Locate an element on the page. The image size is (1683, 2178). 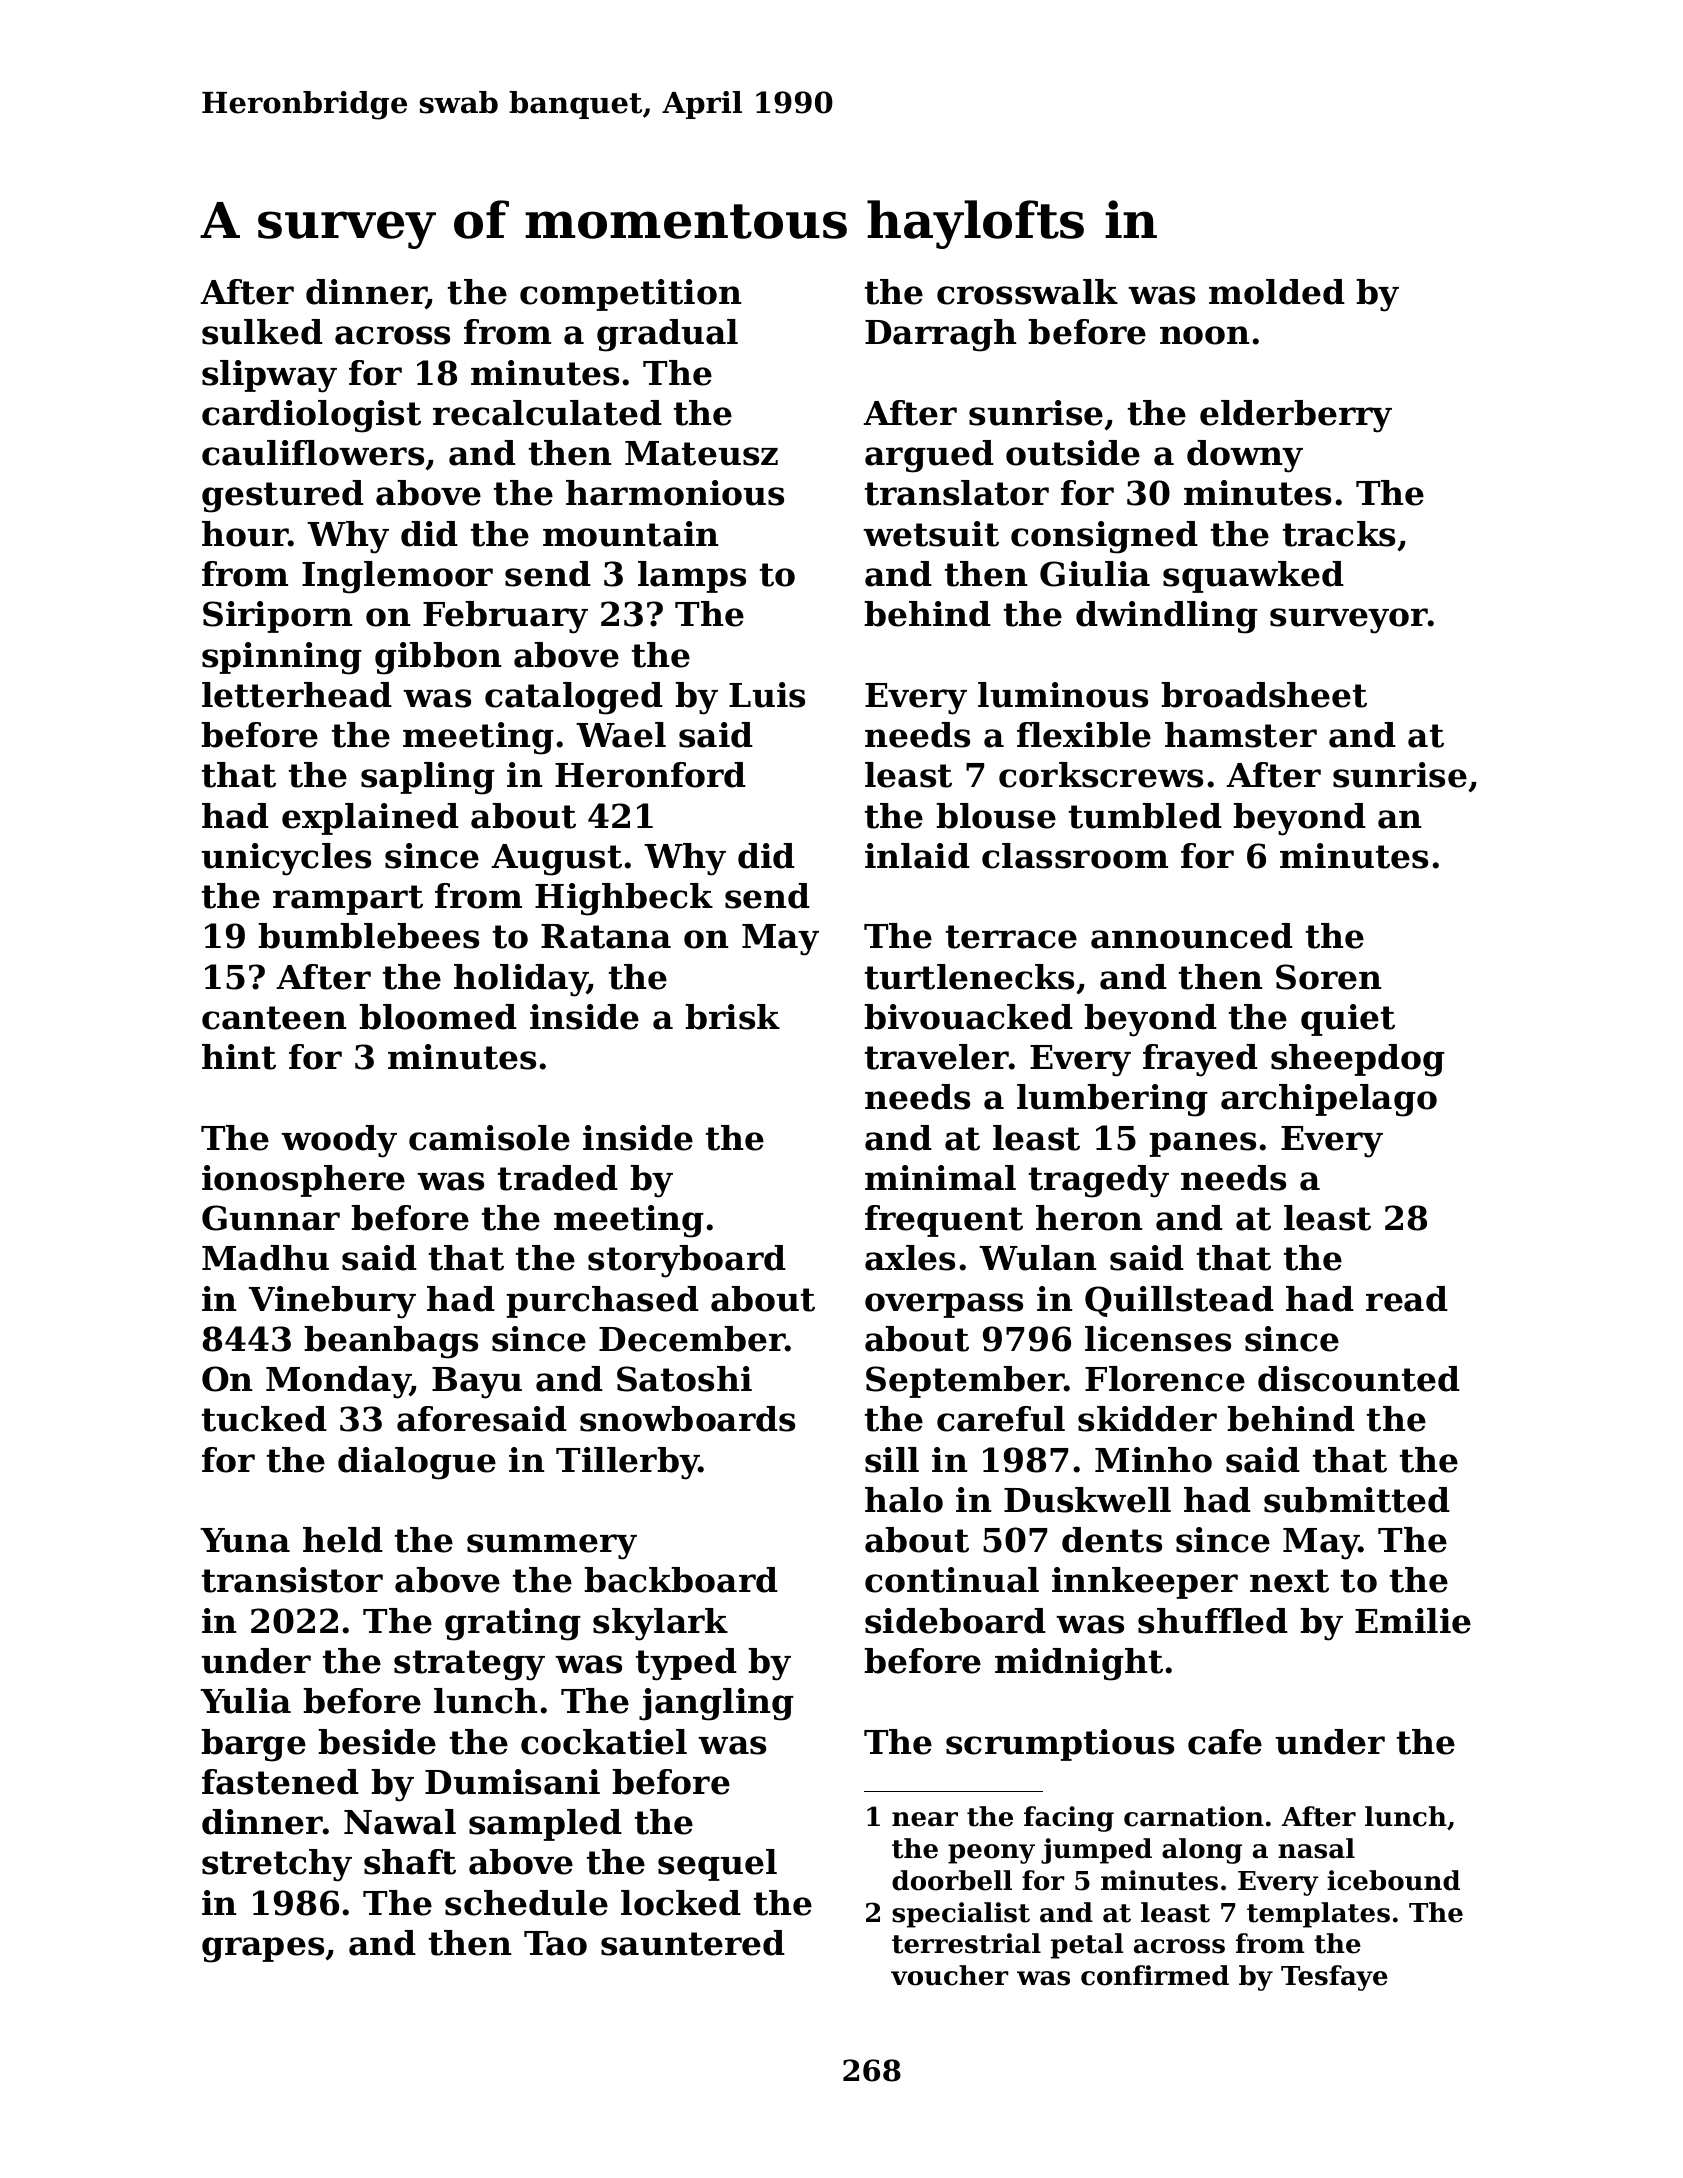
templates is located at coordinates (1318, 1915).
